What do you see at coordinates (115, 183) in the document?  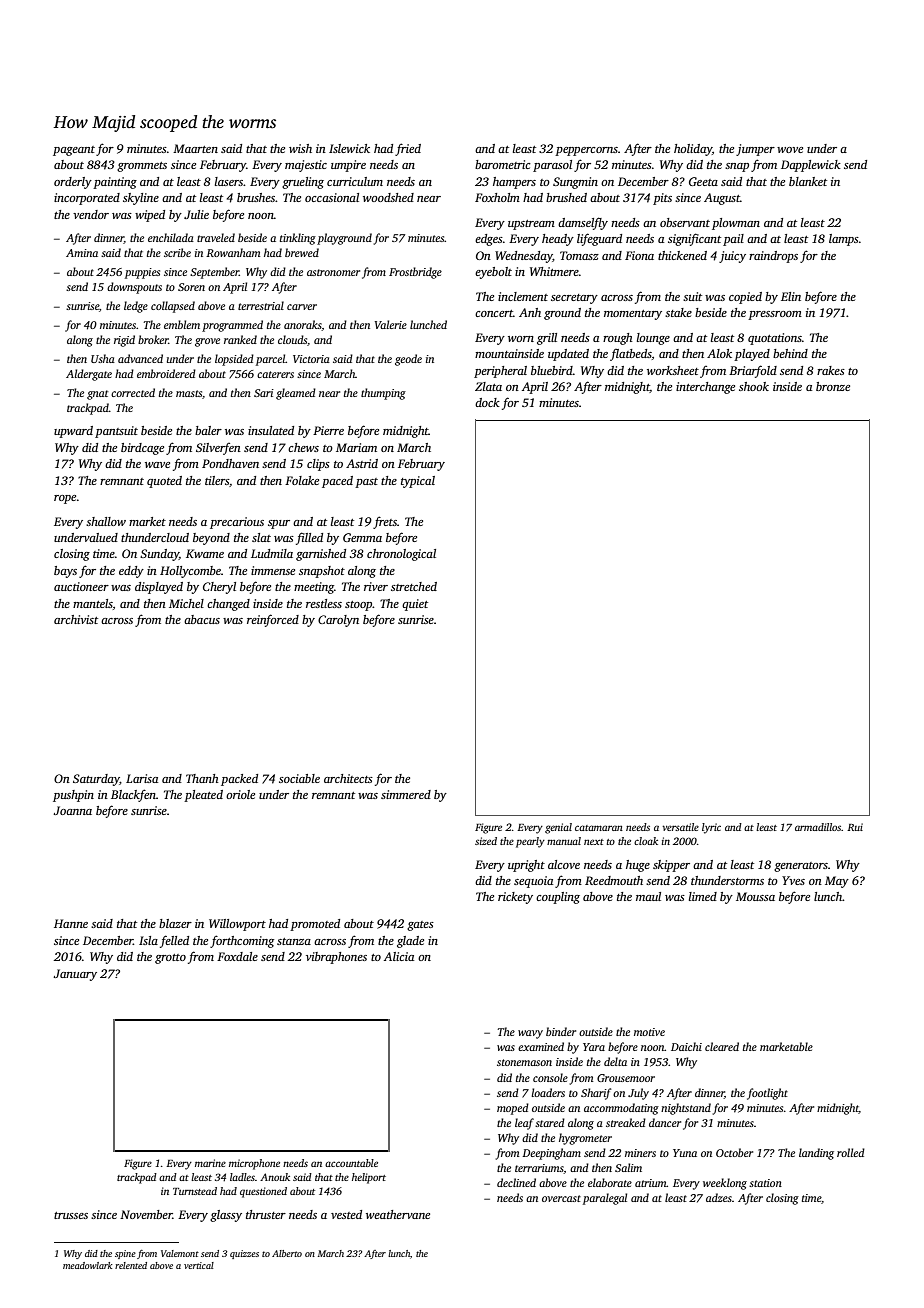 I see `painting` at bounding box center [115, 183].
